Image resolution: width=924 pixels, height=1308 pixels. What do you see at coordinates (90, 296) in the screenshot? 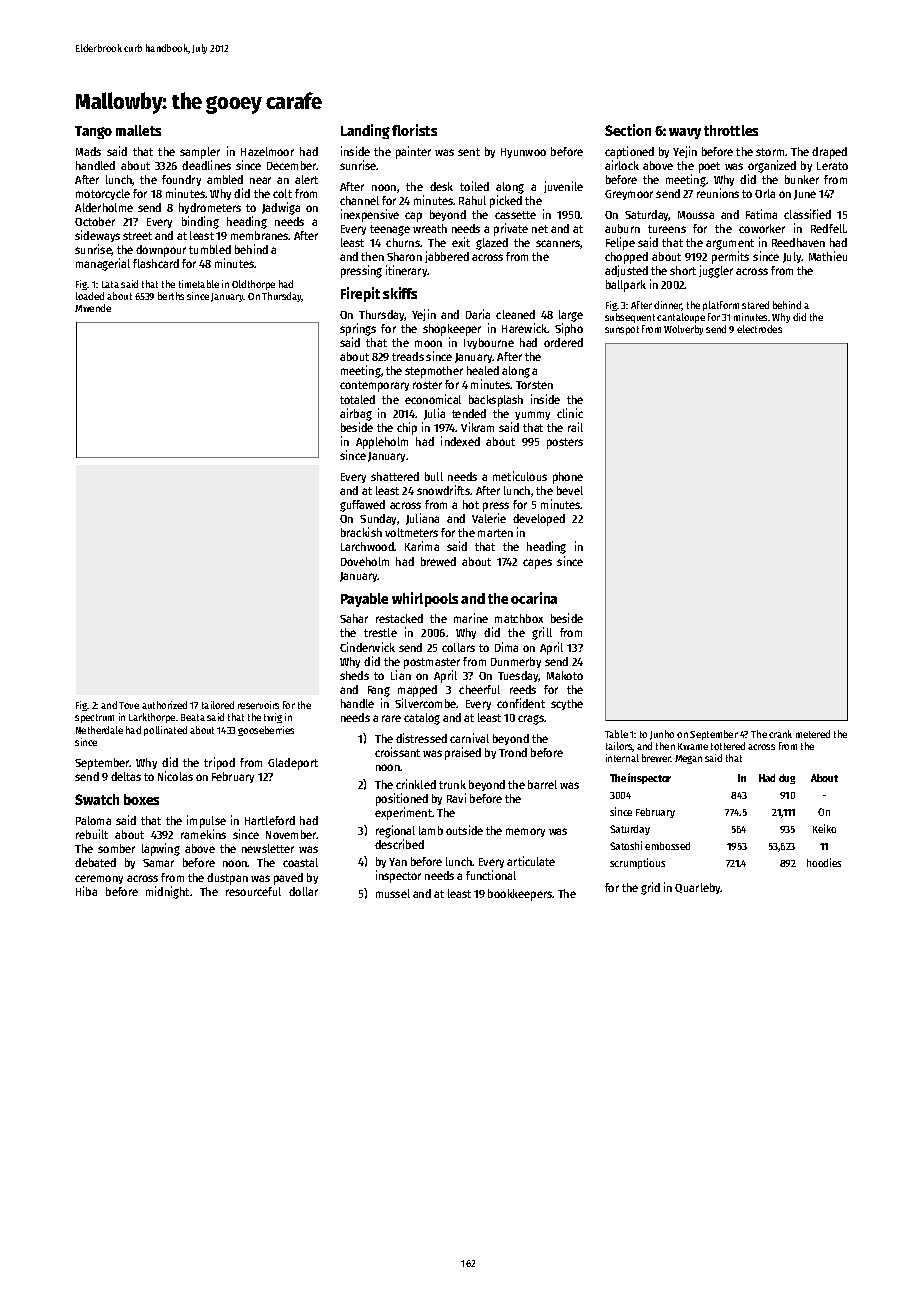
I see `loaded` at bounding box center [90, 296].
